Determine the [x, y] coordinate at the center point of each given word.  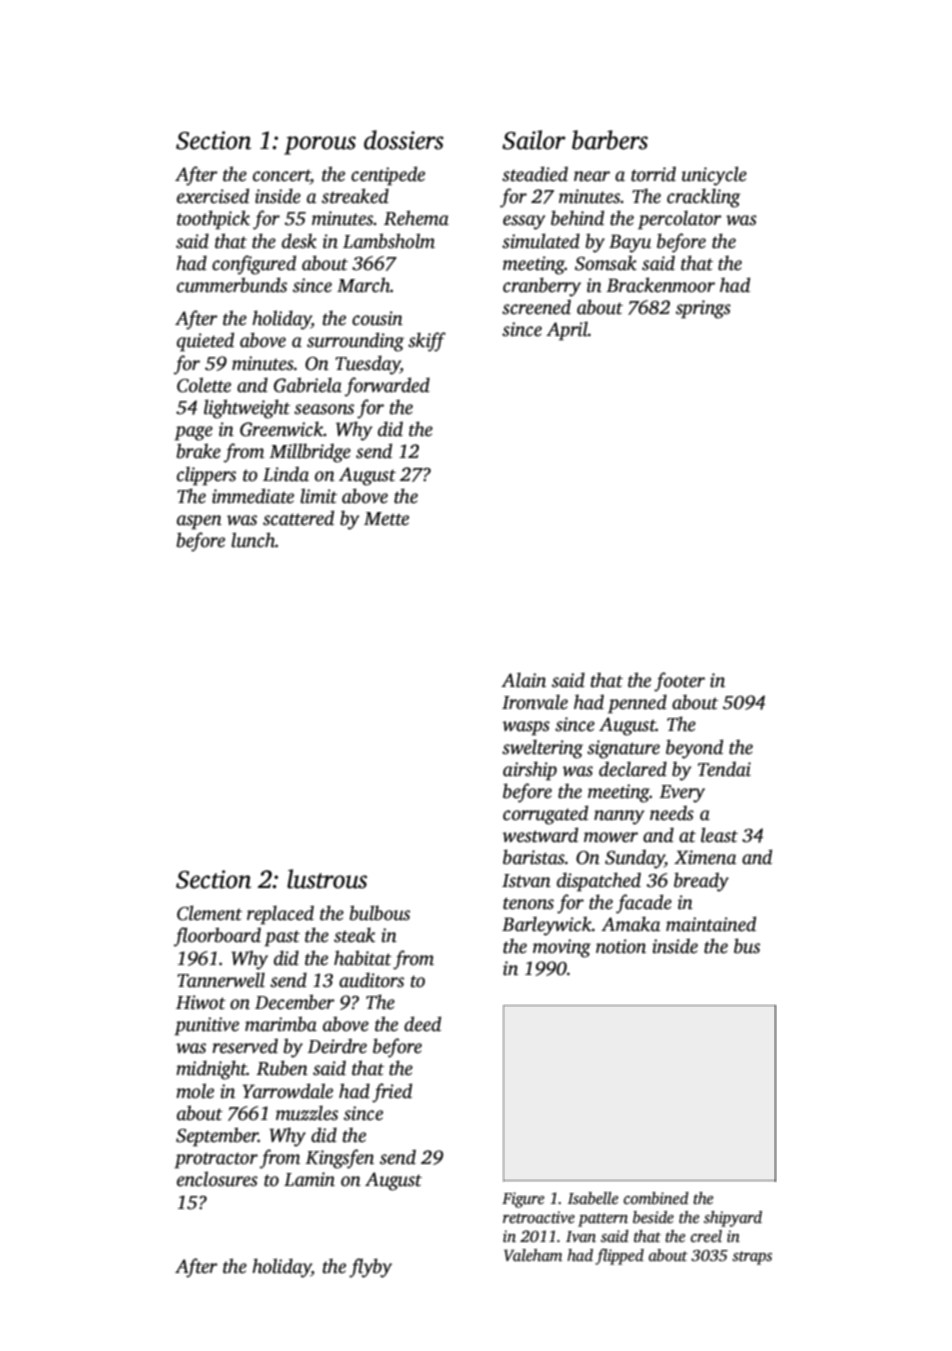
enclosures [217, 1179]
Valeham [533, 1255]
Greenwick [282, 429]
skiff [427, 342]
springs [703, 309]
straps [752, 1258]
